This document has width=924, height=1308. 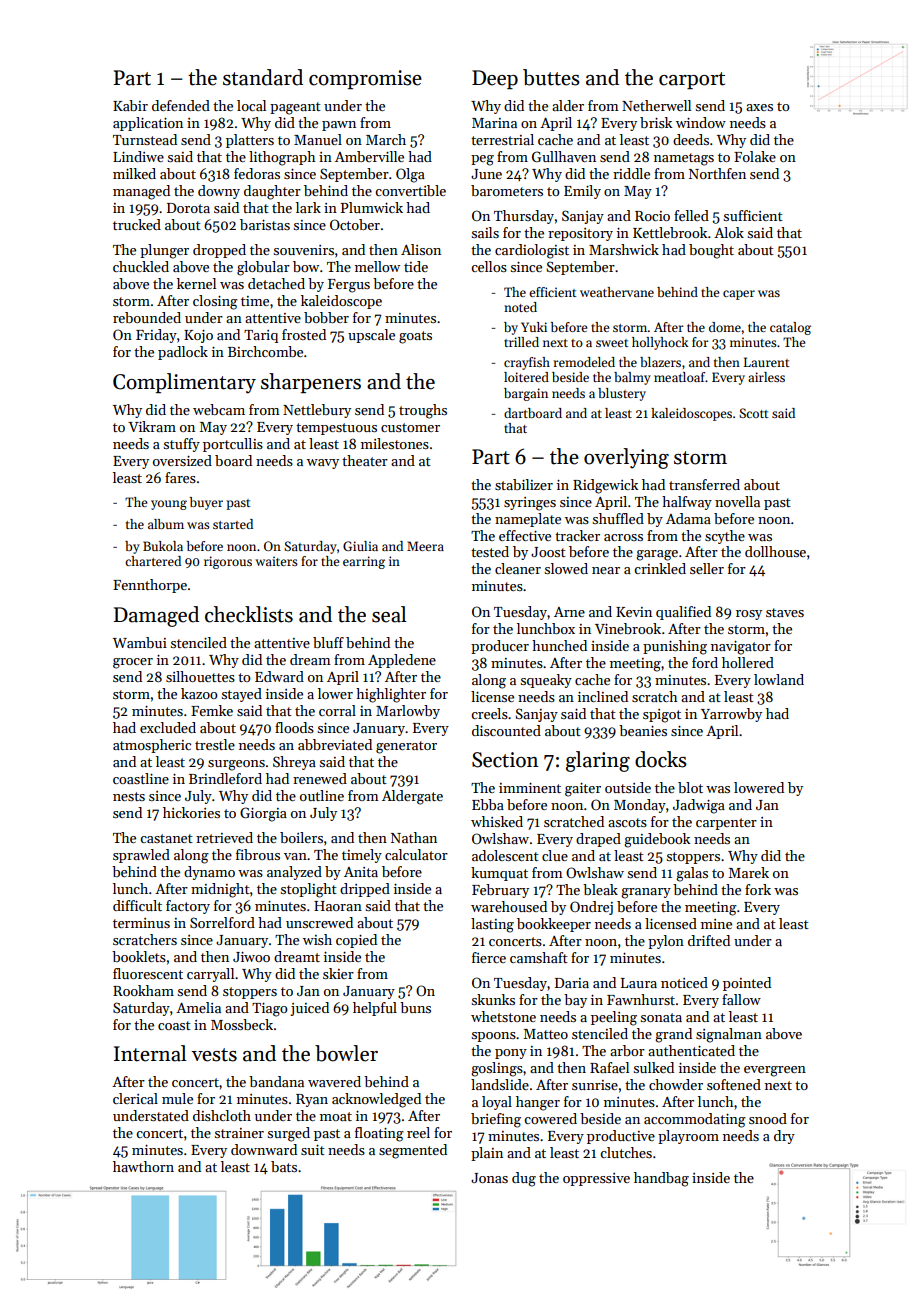 What do you see at coordinates (753, 413) in the document?
I see `Scott` at bounding box center [753, 413].
